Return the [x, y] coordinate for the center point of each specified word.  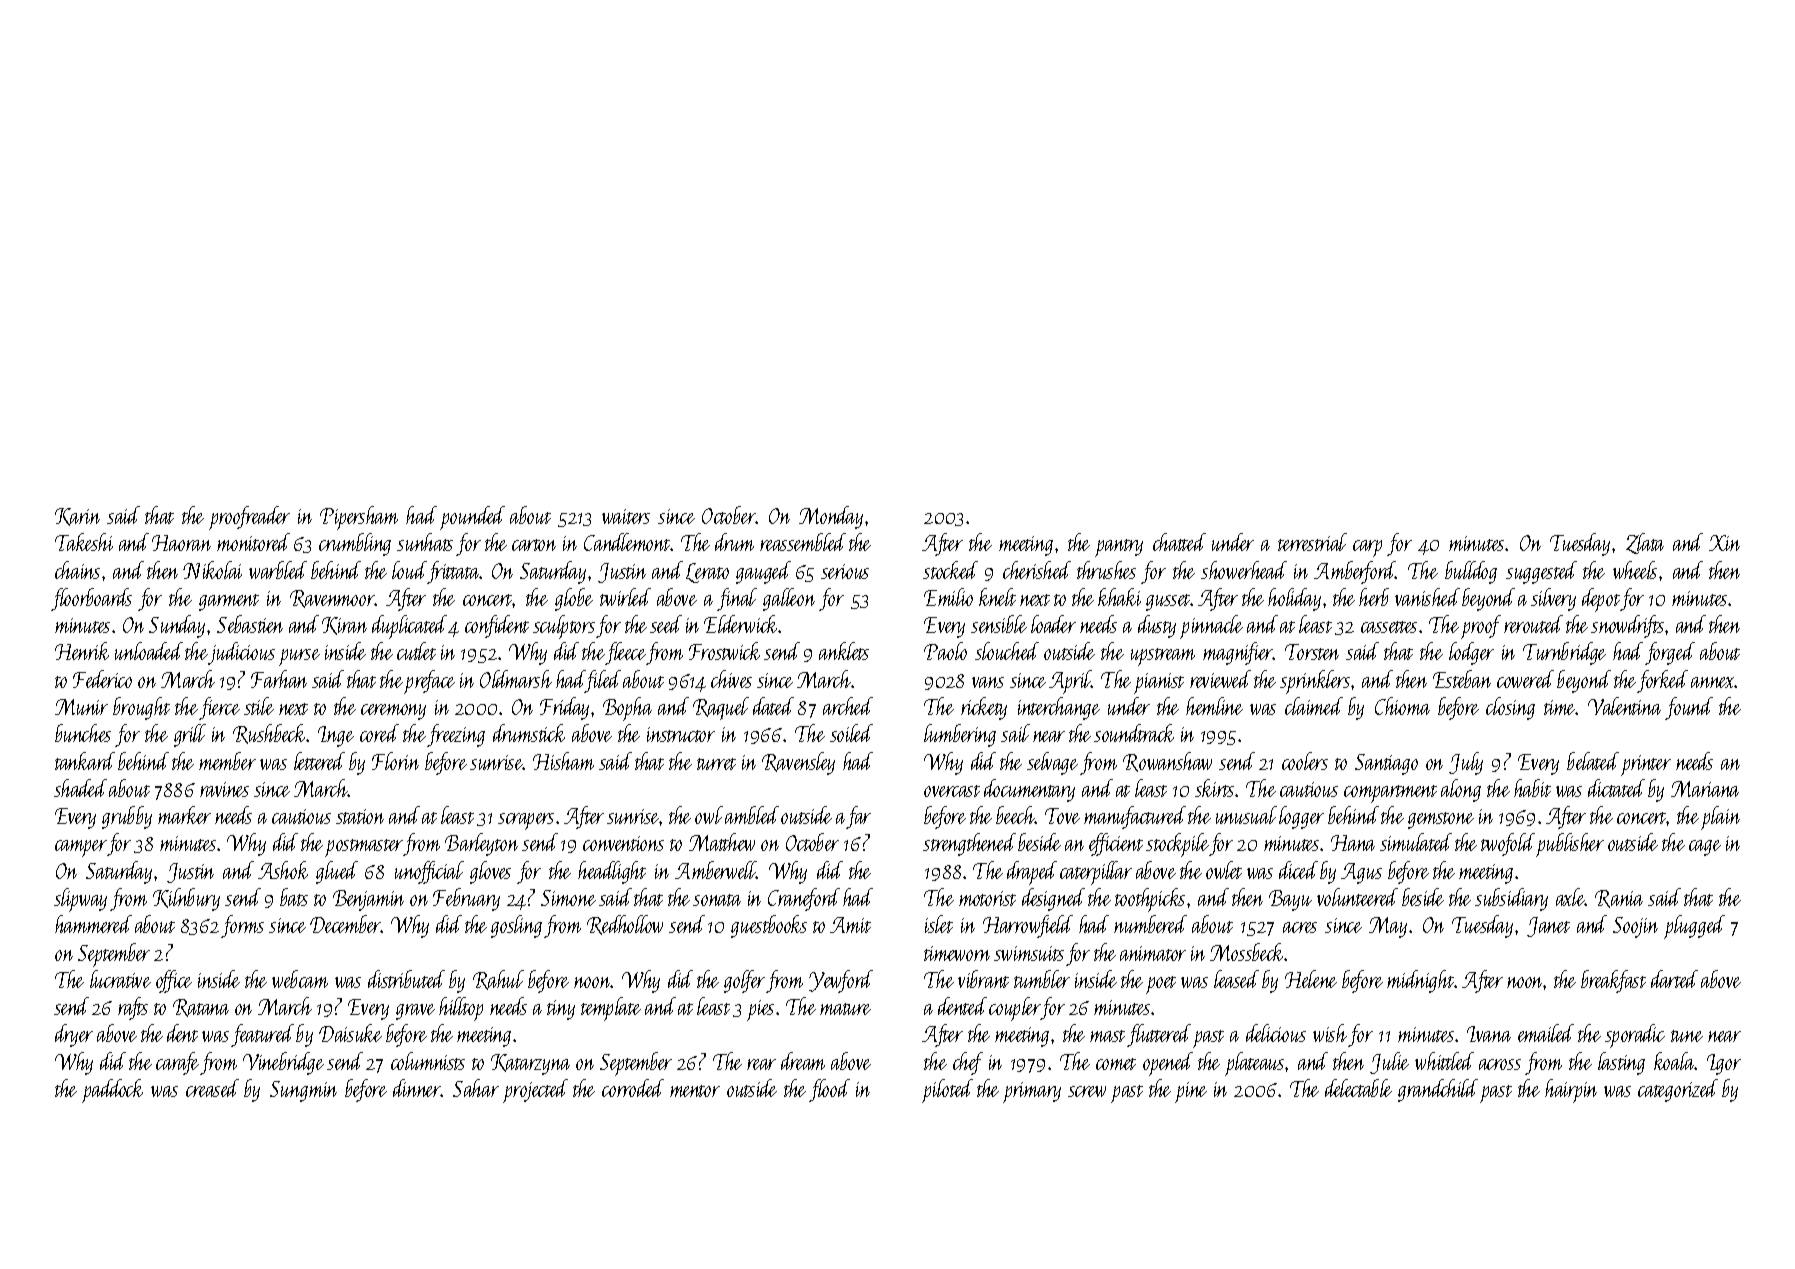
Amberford [1355, 572]
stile [259, 706]
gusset [1168, 602]
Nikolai [212, 570]
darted [1674, 979]
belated [1593, 761]
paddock [112, 1091]
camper [81, 848]
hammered [93, 924]
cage [1705, 848]
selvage [1052, 763]
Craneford [804, 899]
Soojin [1635, 927]
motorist [987, 898]
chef [968, 1063]
